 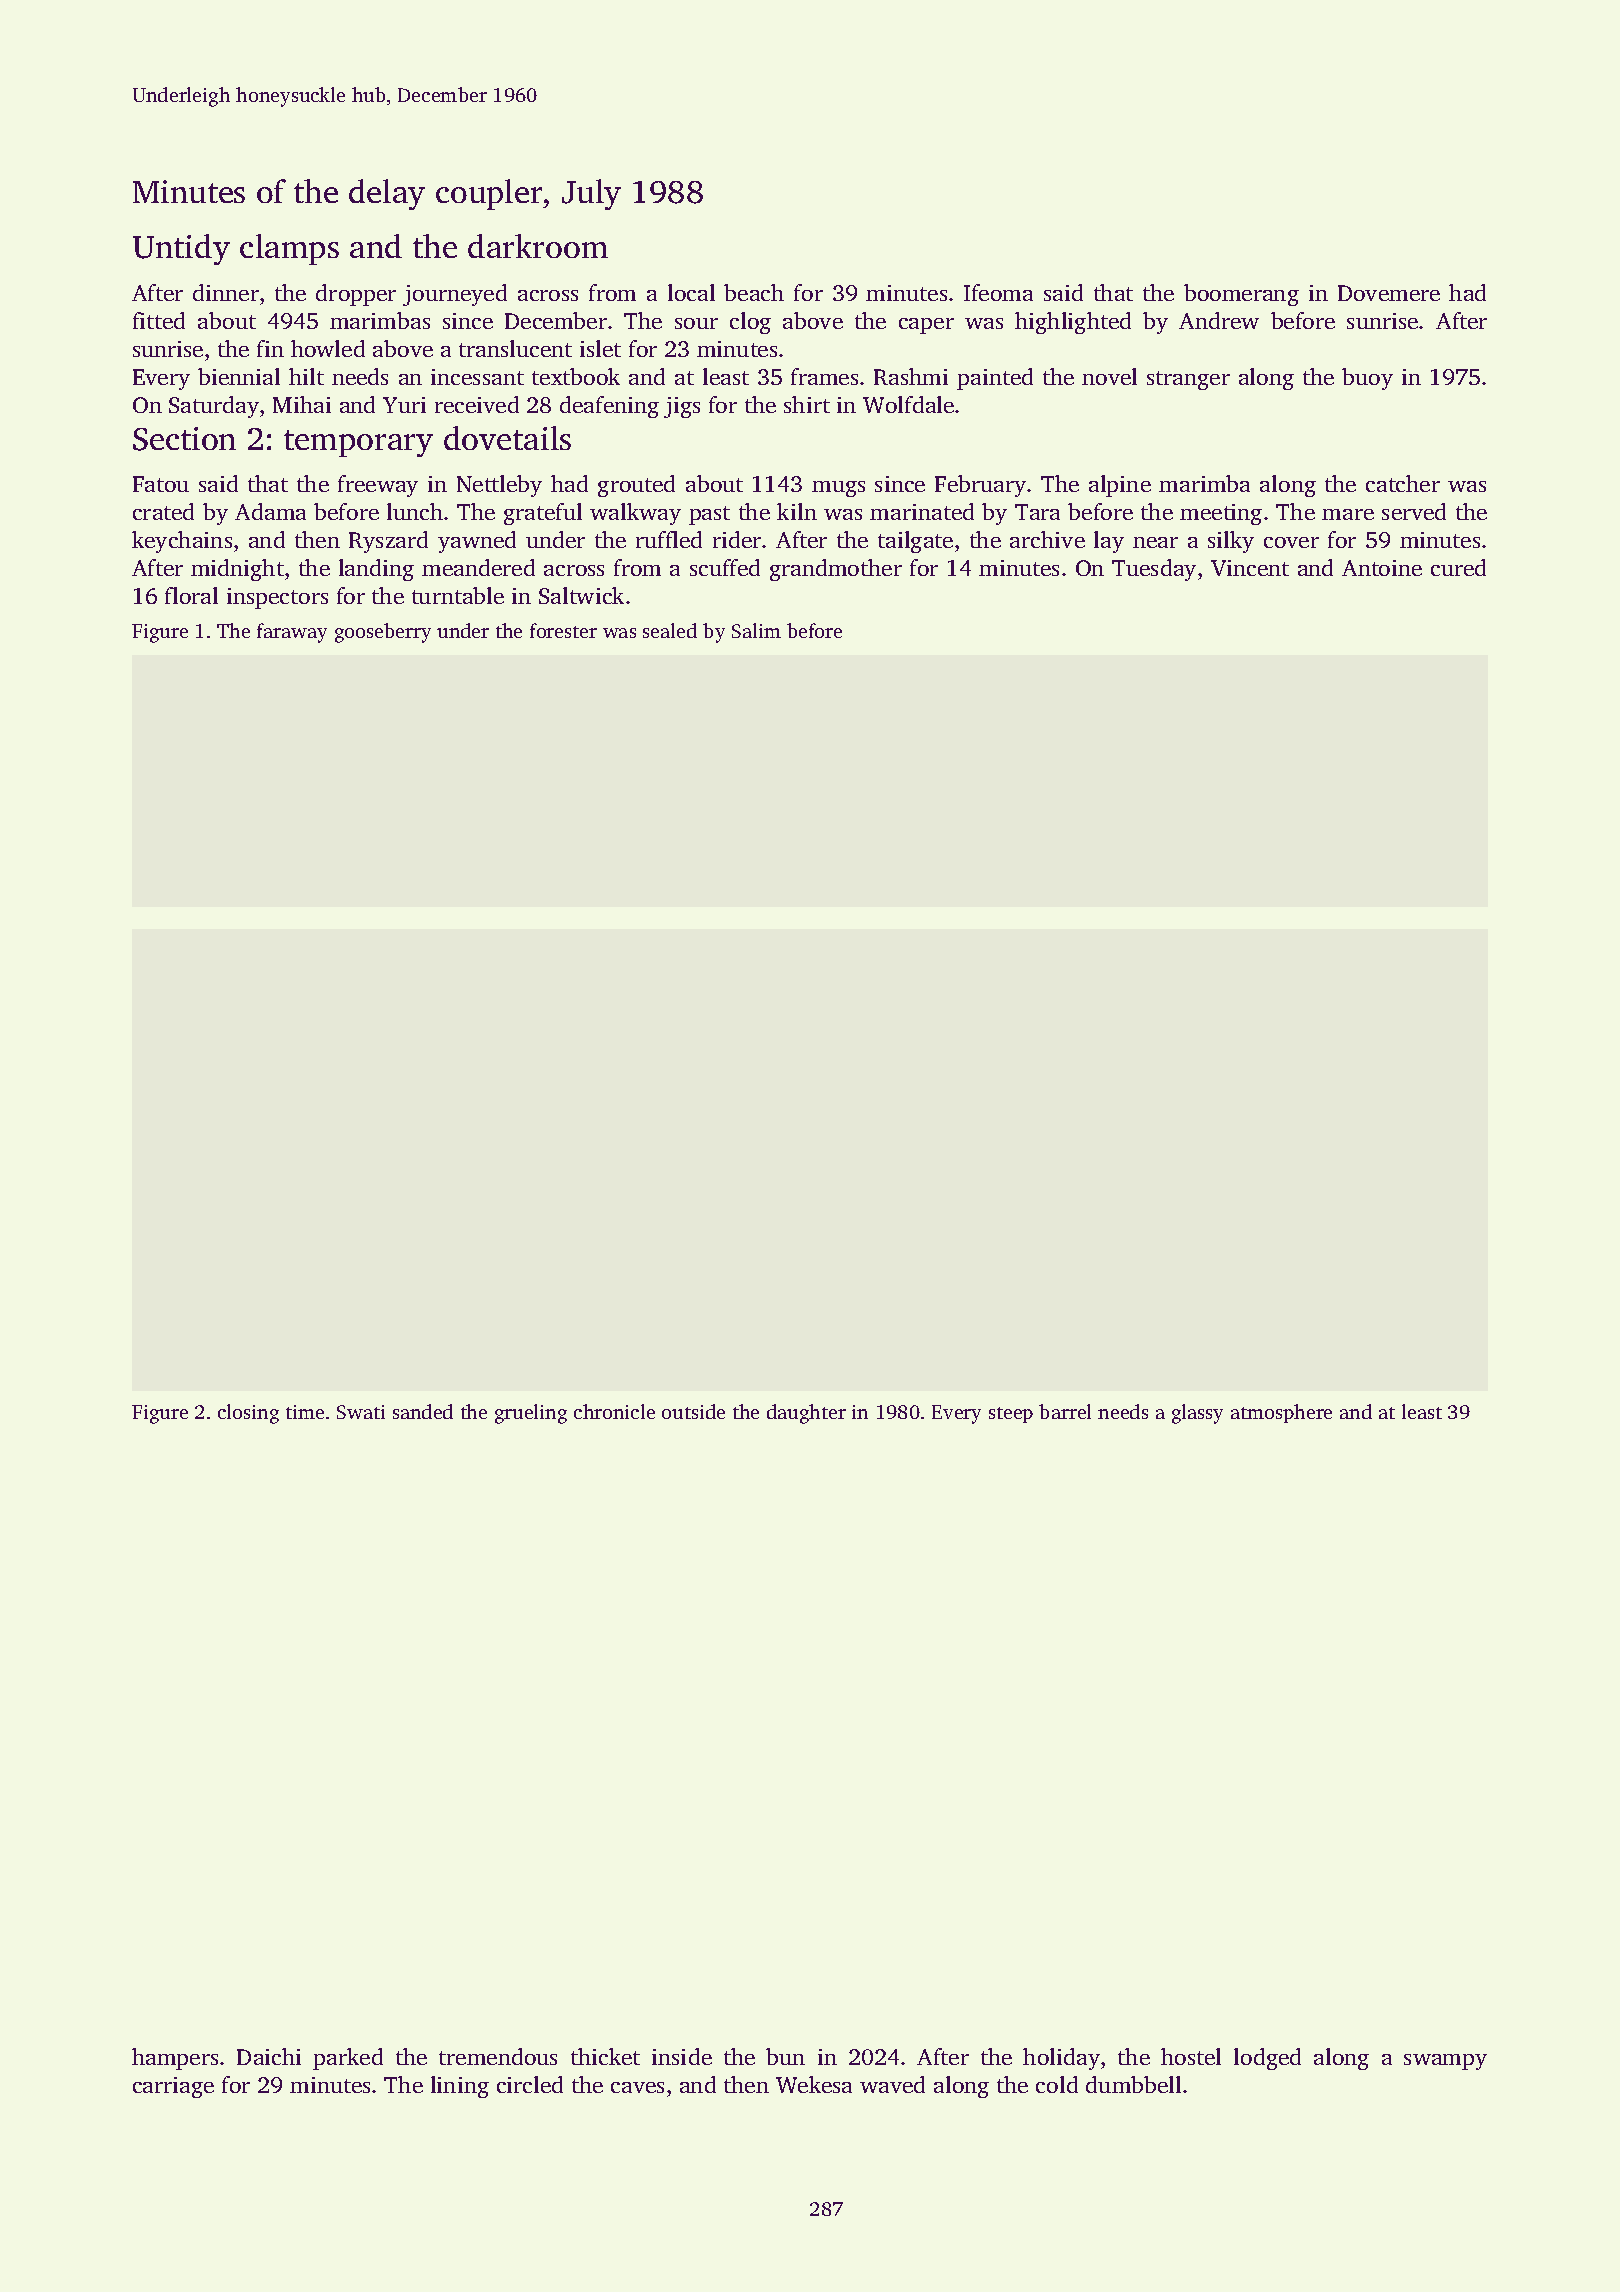 What do you see at coordinates (756, 630) in the image?
I see `Salim` at bounding box center [756, 630].
